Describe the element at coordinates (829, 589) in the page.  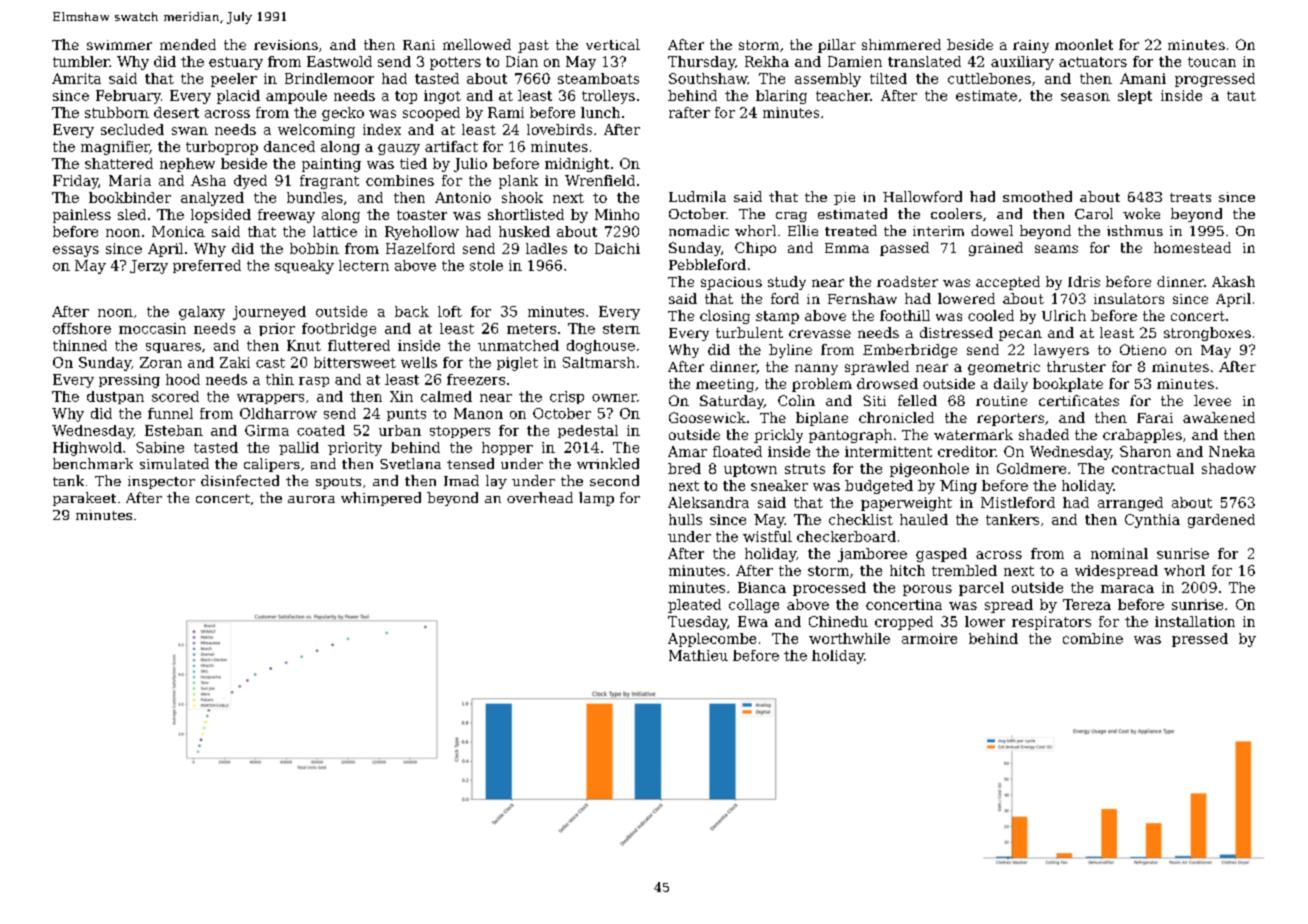
I see `processed` at that location.
